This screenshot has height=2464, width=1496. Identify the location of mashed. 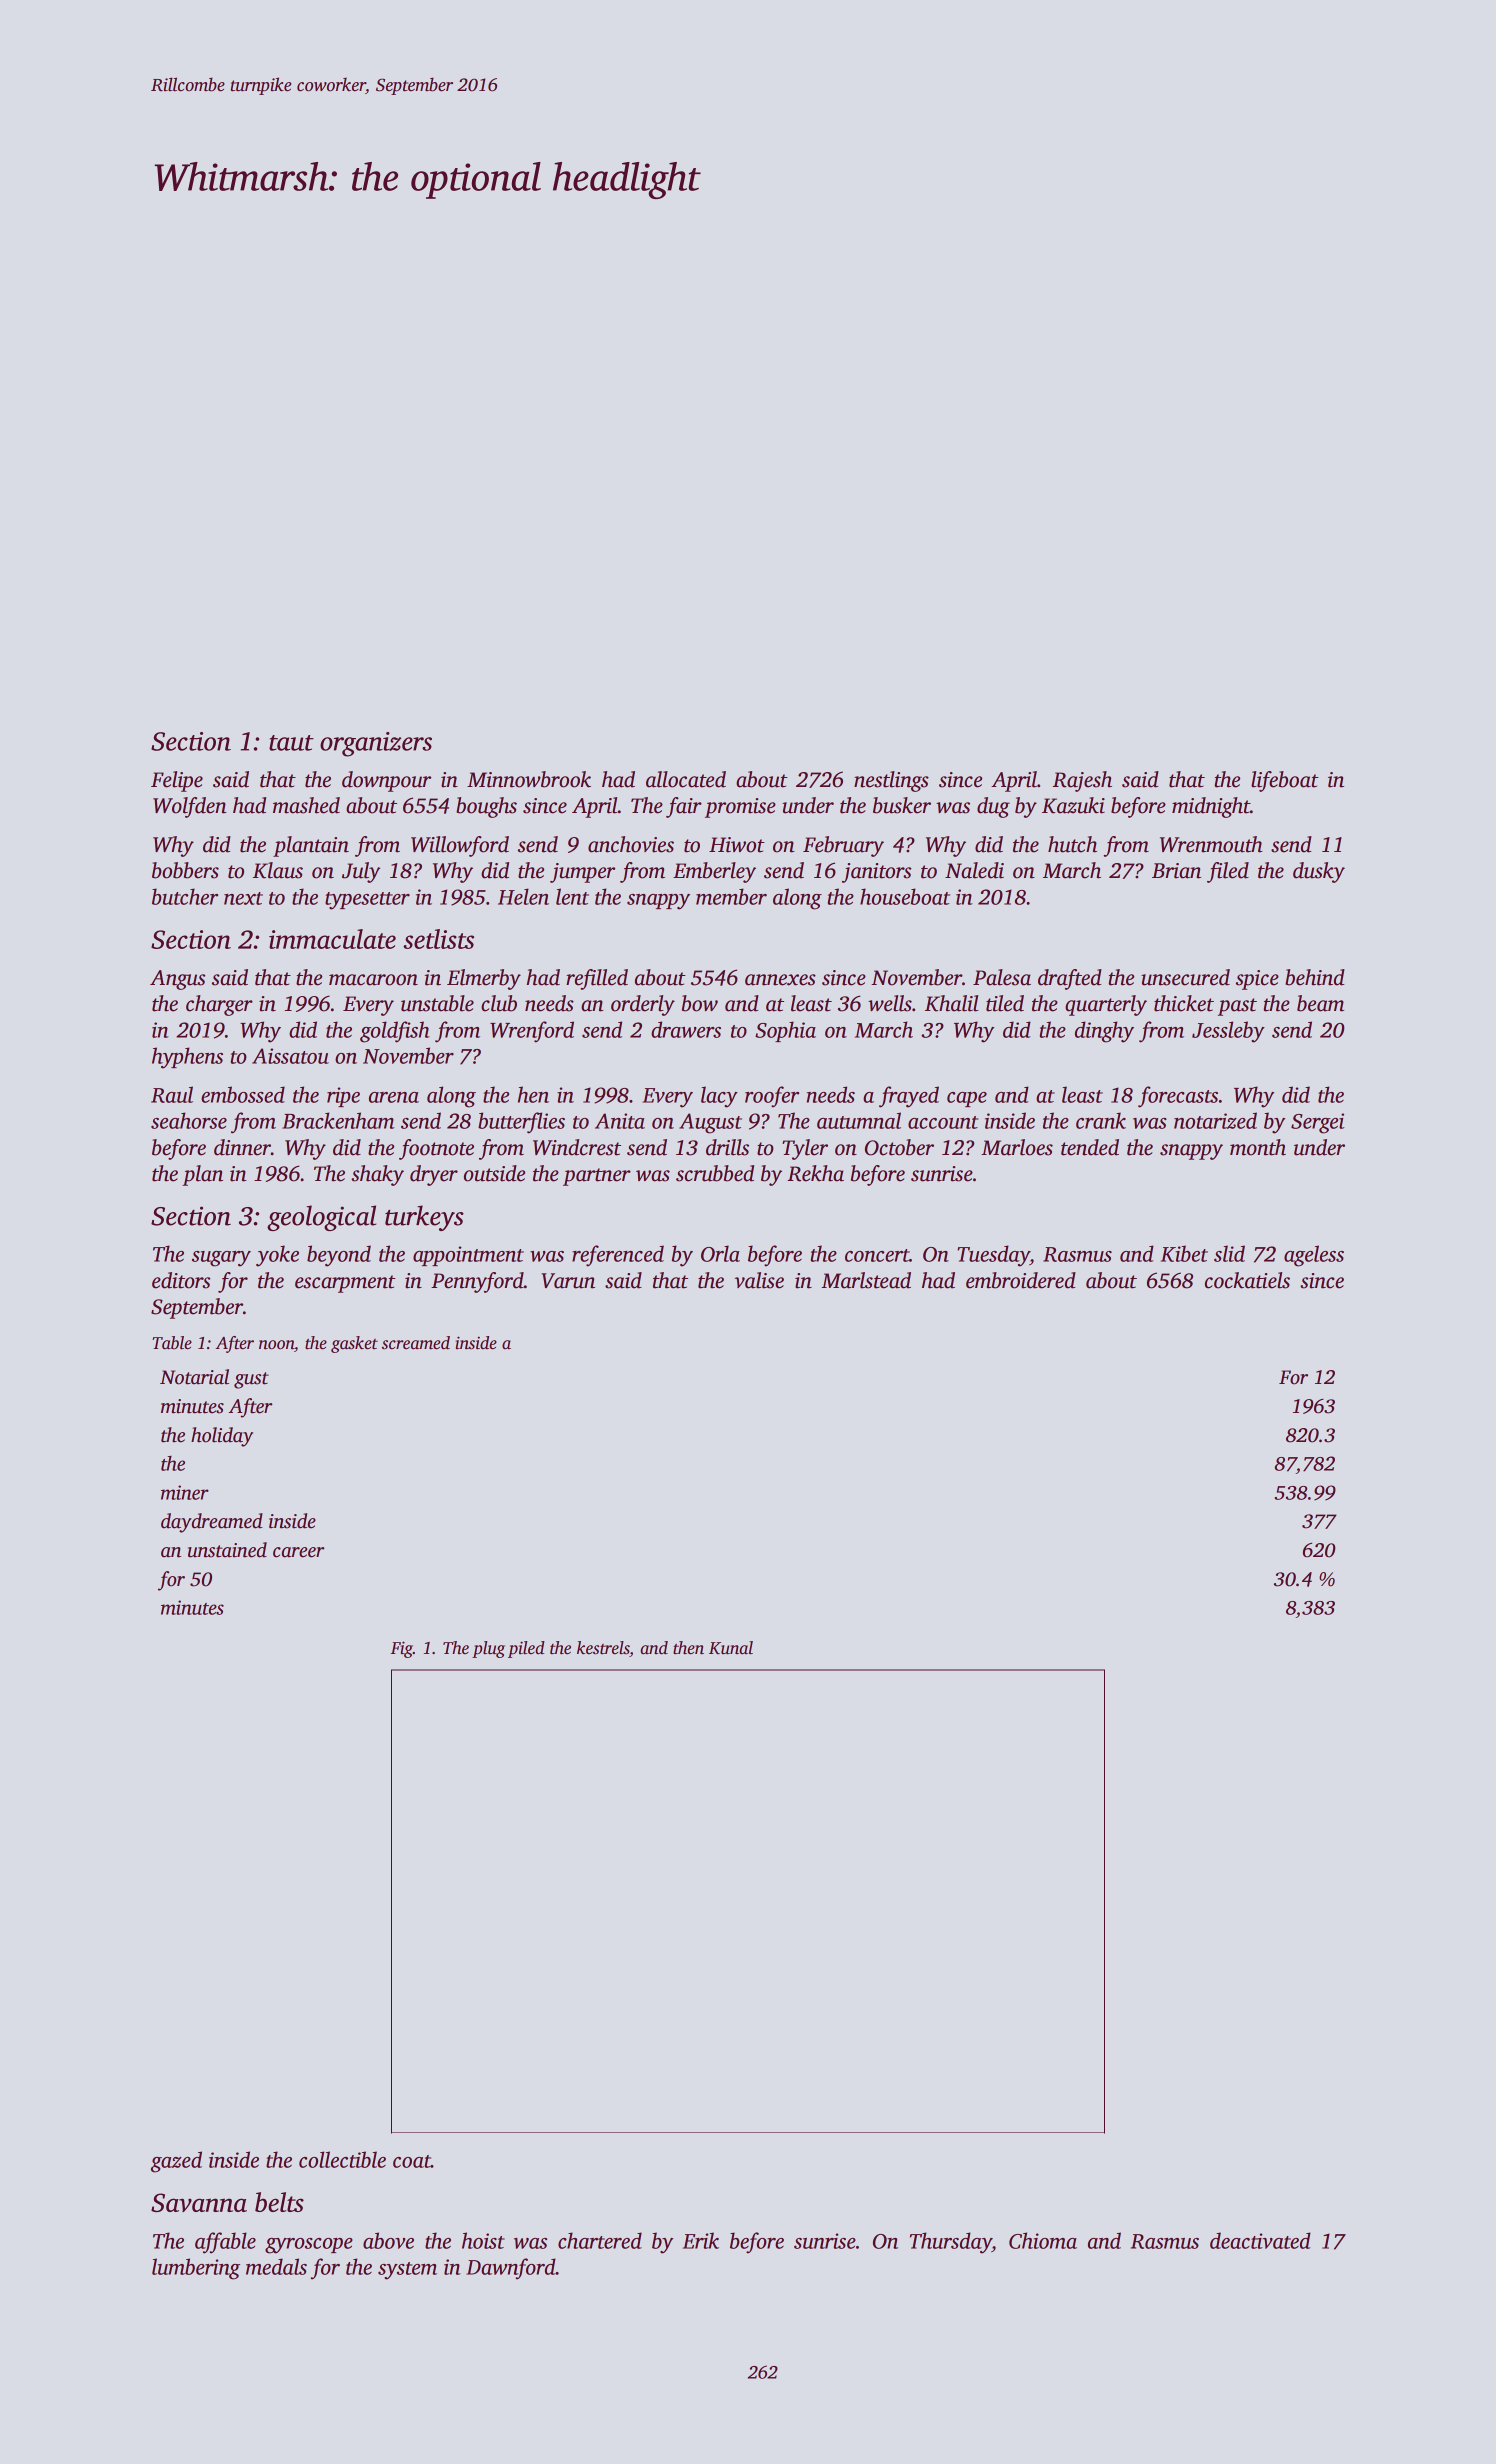
(306, 805).
